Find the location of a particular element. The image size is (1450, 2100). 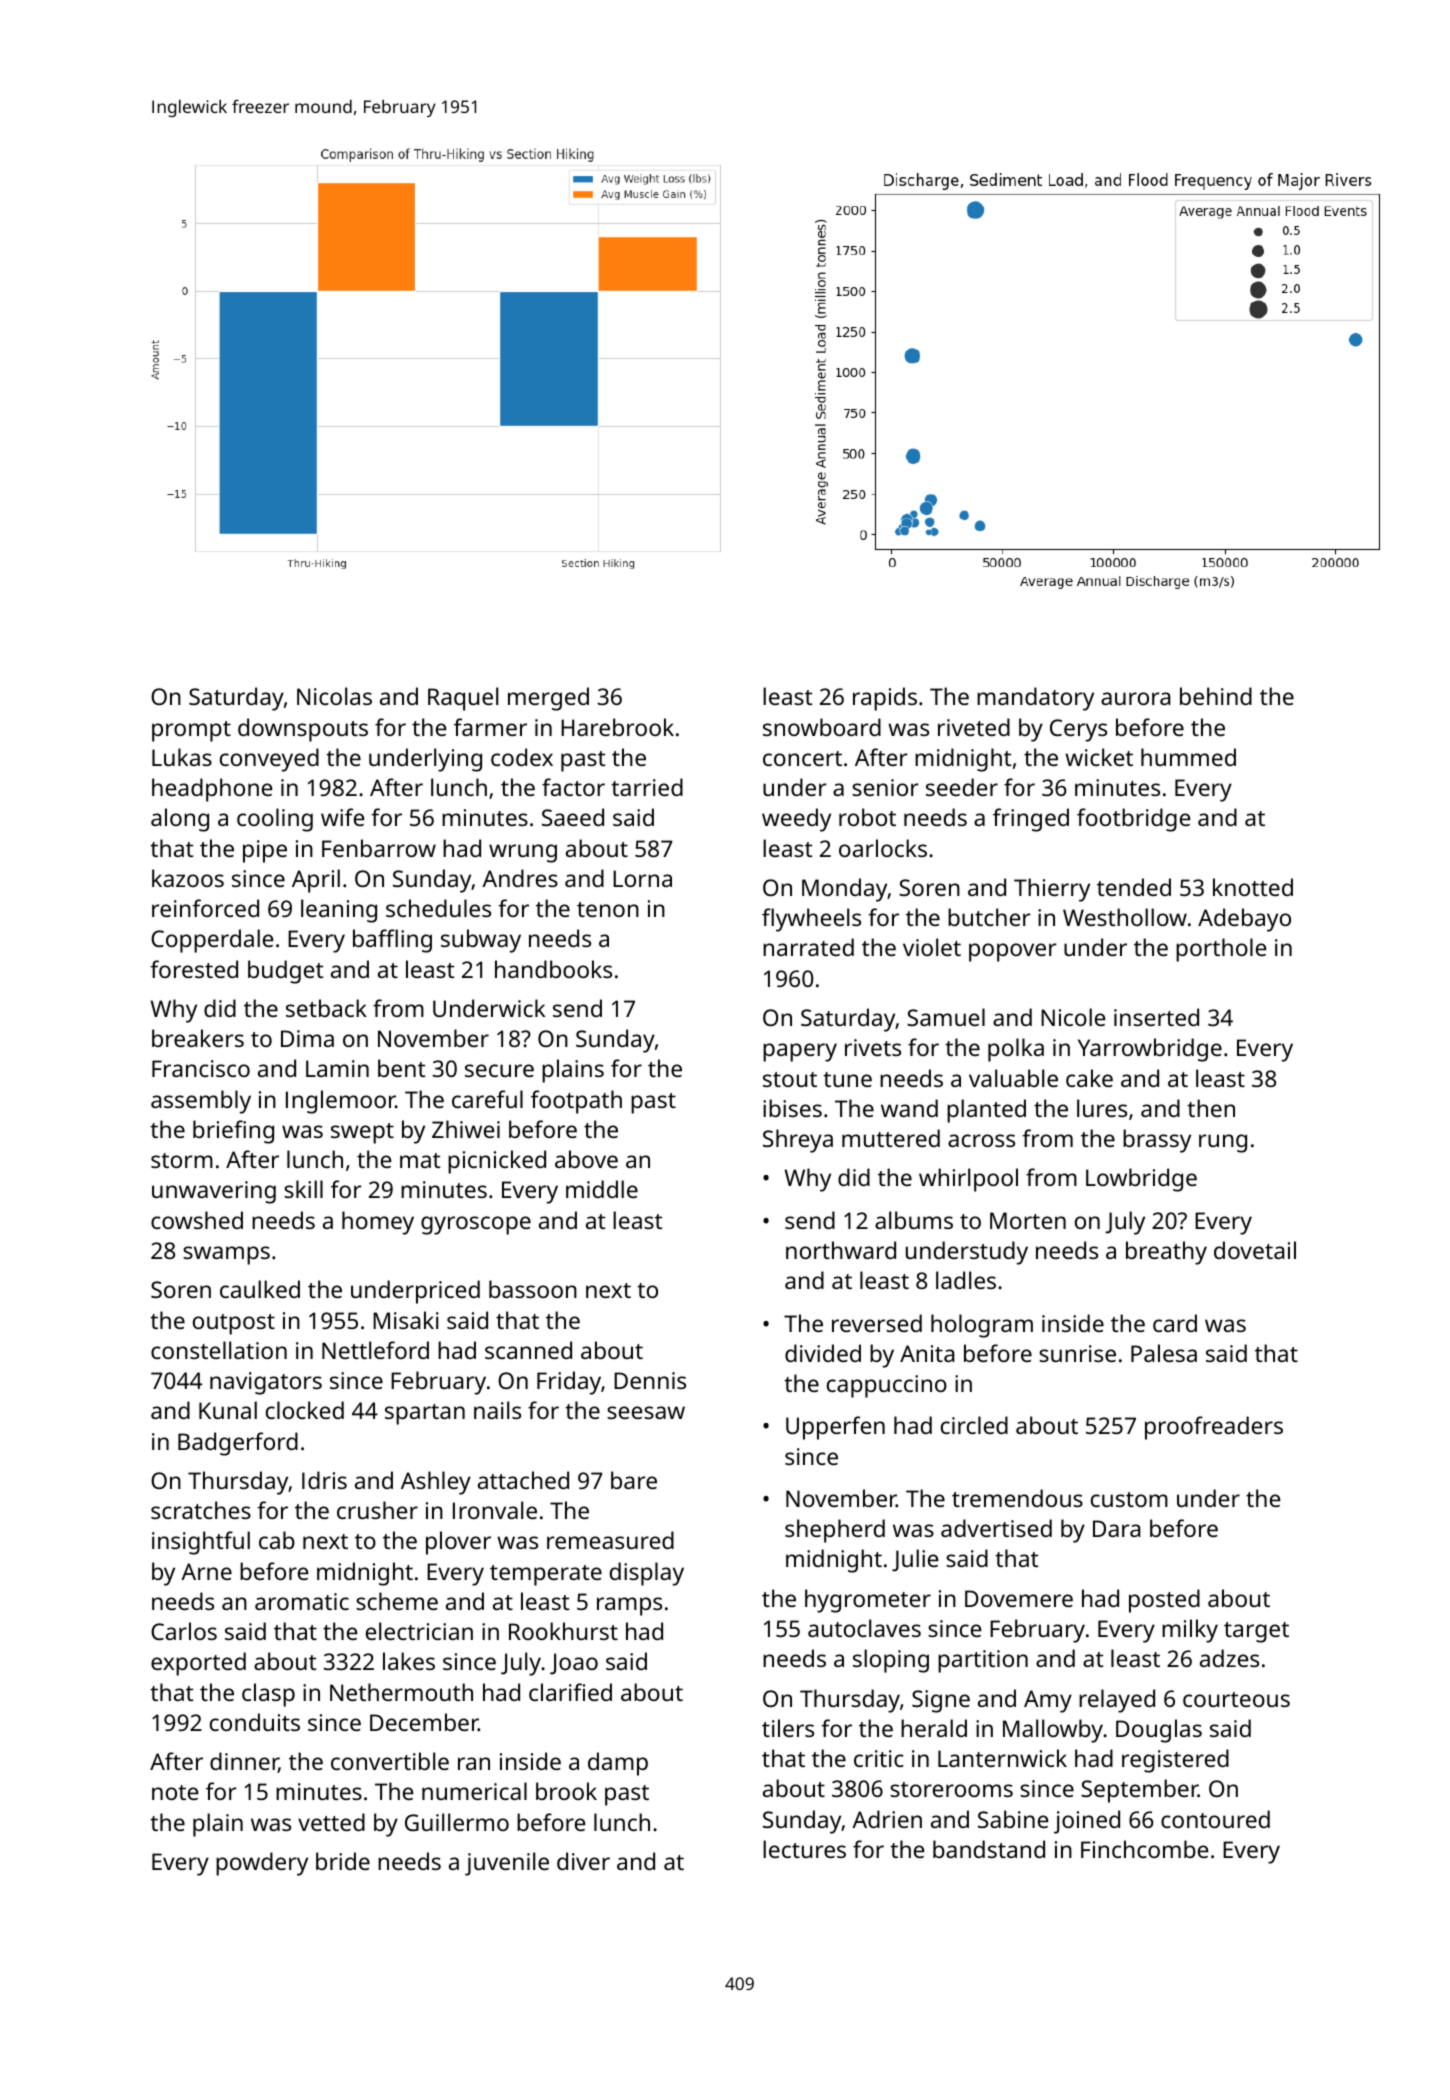

gyroscope is located at coordinates (476, 1225).
